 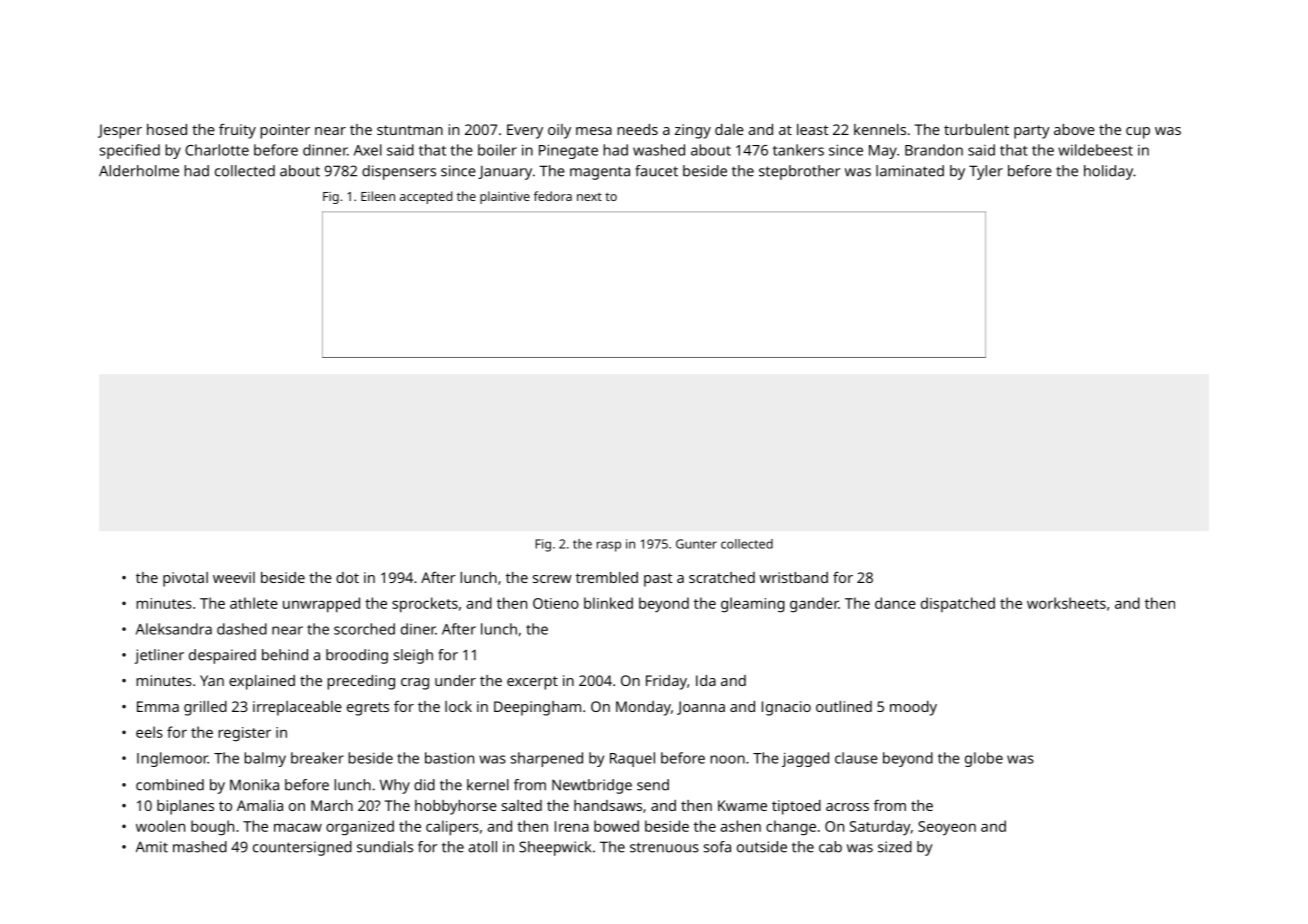 I want to click on stepbrother, so click(x=799, y=172).
